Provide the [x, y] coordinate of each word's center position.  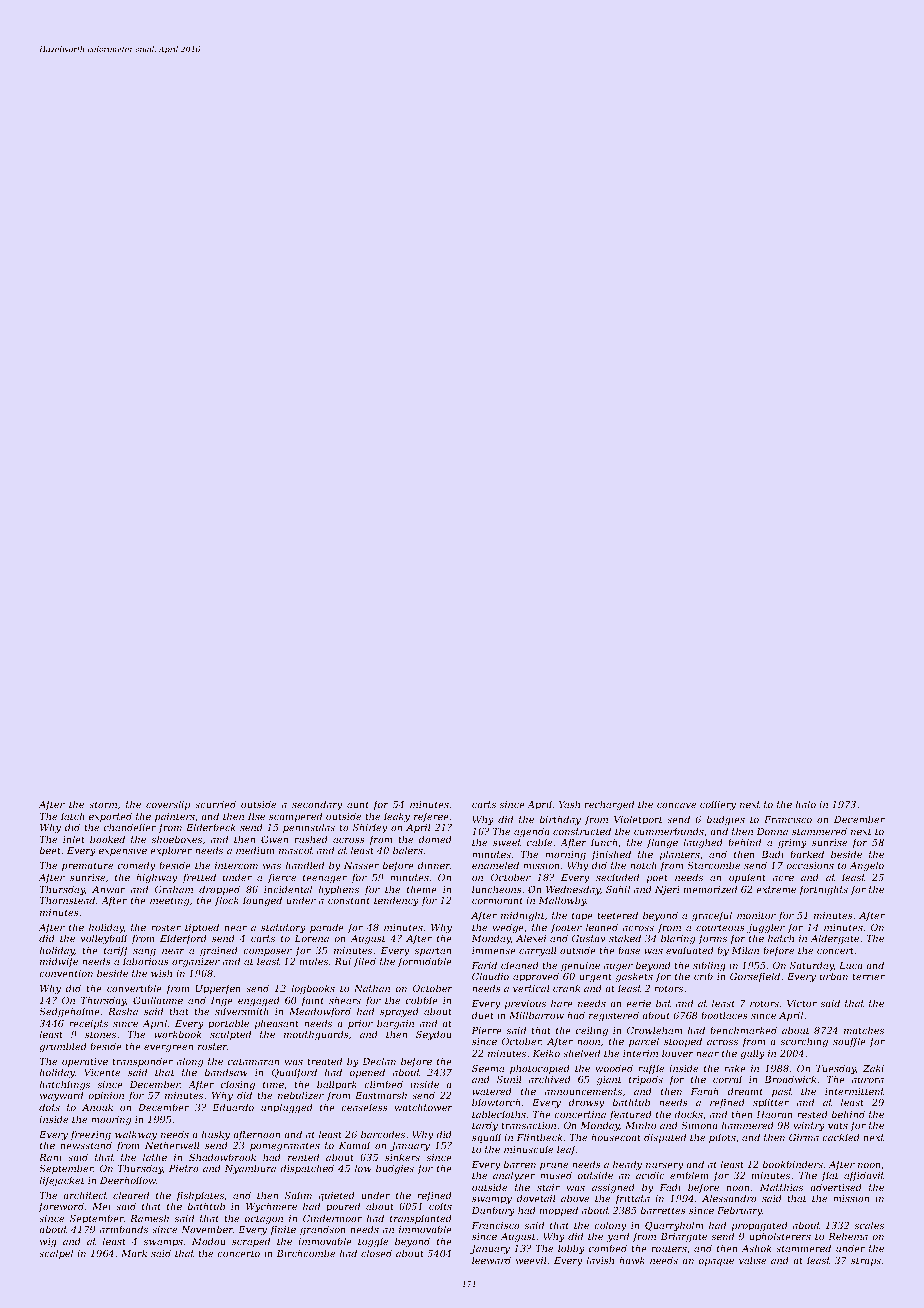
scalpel [56, 1254]
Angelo [867, 866]
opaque [716, 1262]
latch [73, 816]
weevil [531, 1260]
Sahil [618, 889]
